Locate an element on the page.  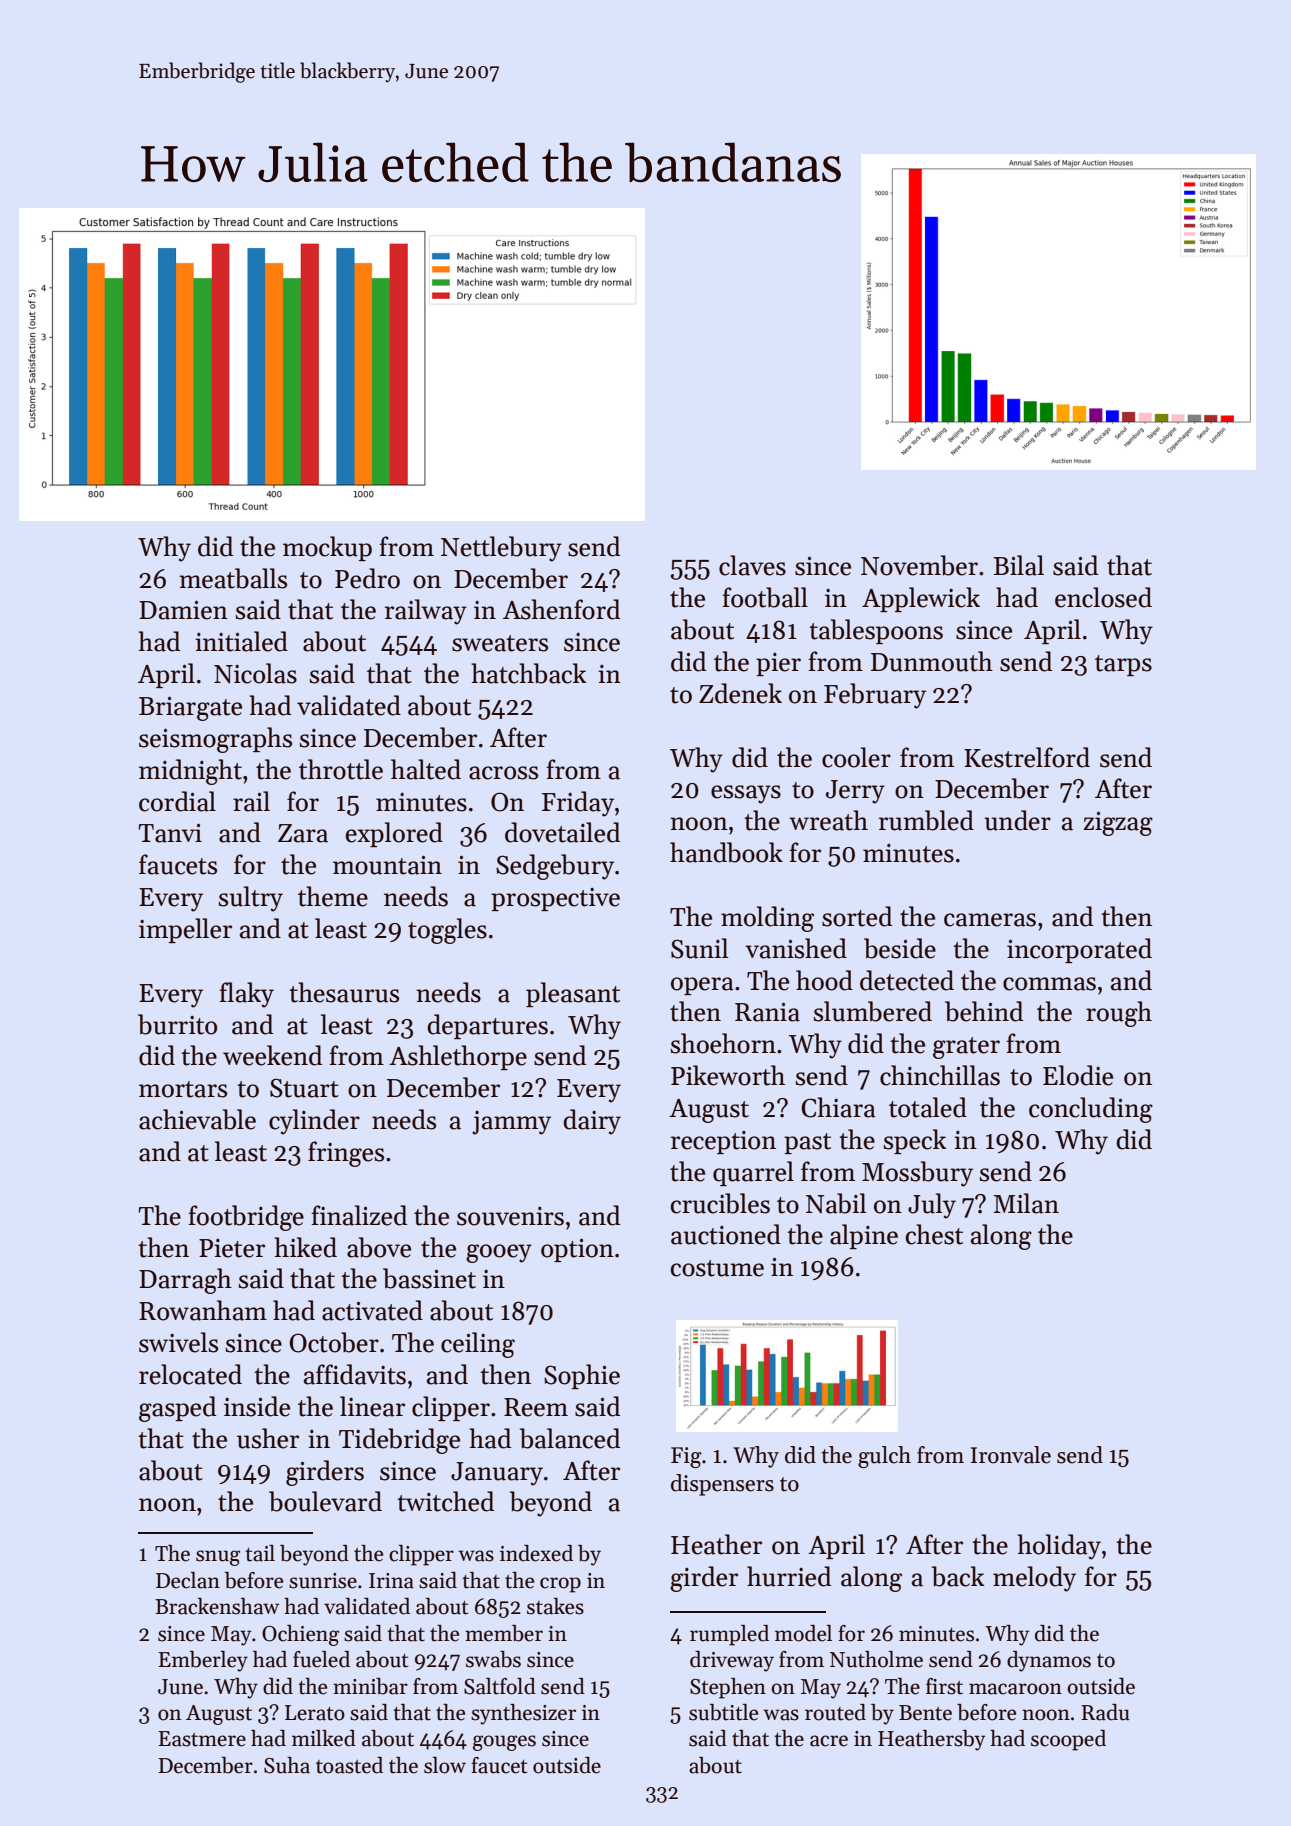
incorporated is located at coordinates (1079, 950).
